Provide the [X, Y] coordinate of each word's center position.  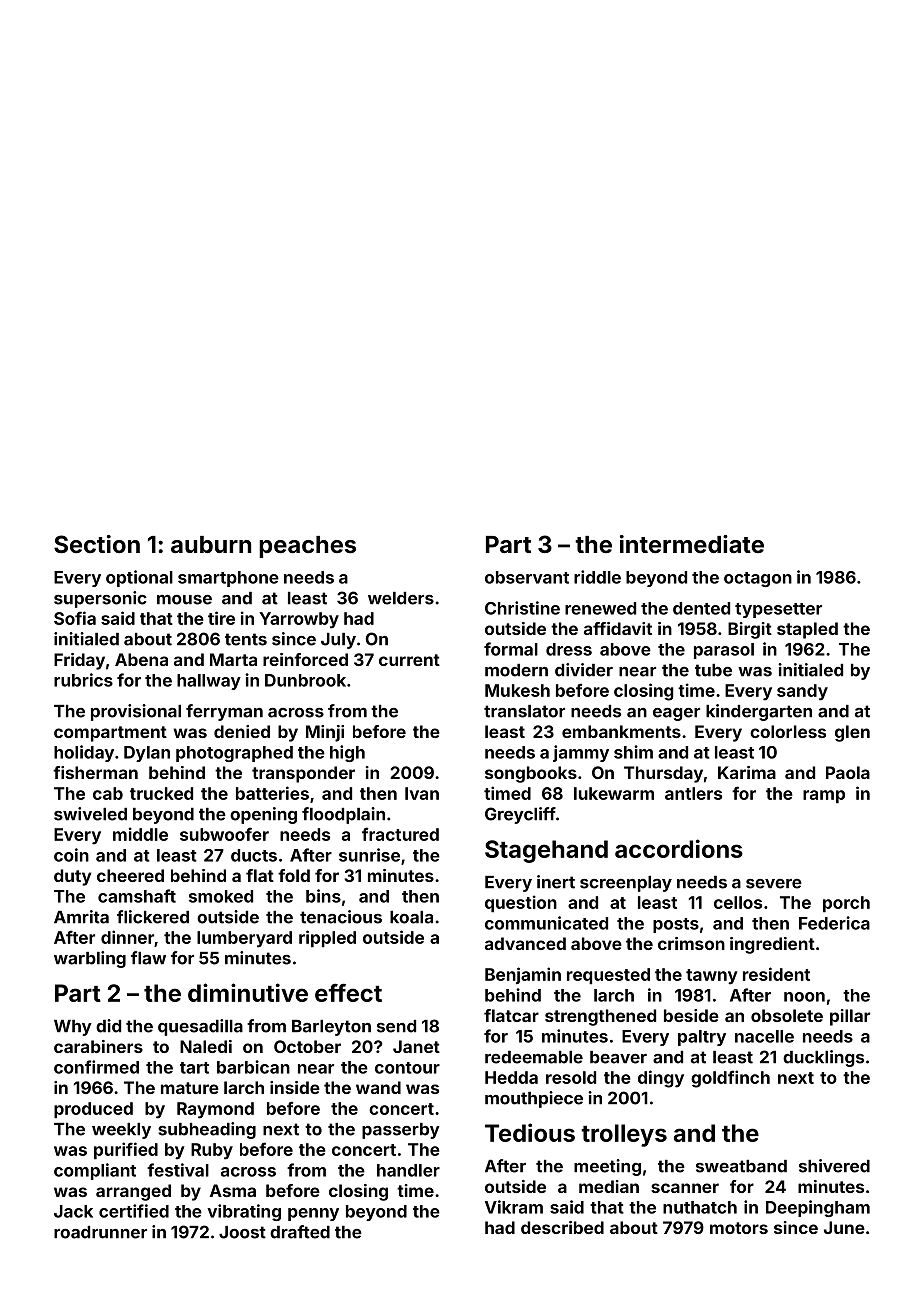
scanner [685, 1188]
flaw [148, 958]
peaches [307, 547]
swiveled [90, 814]
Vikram [514, 1207]
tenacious [341, 917]
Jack [73, 1211]
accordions [679, 848]
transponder [303, 774]
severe [774, 884]
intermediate [692, 544]
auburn [211, 544]
